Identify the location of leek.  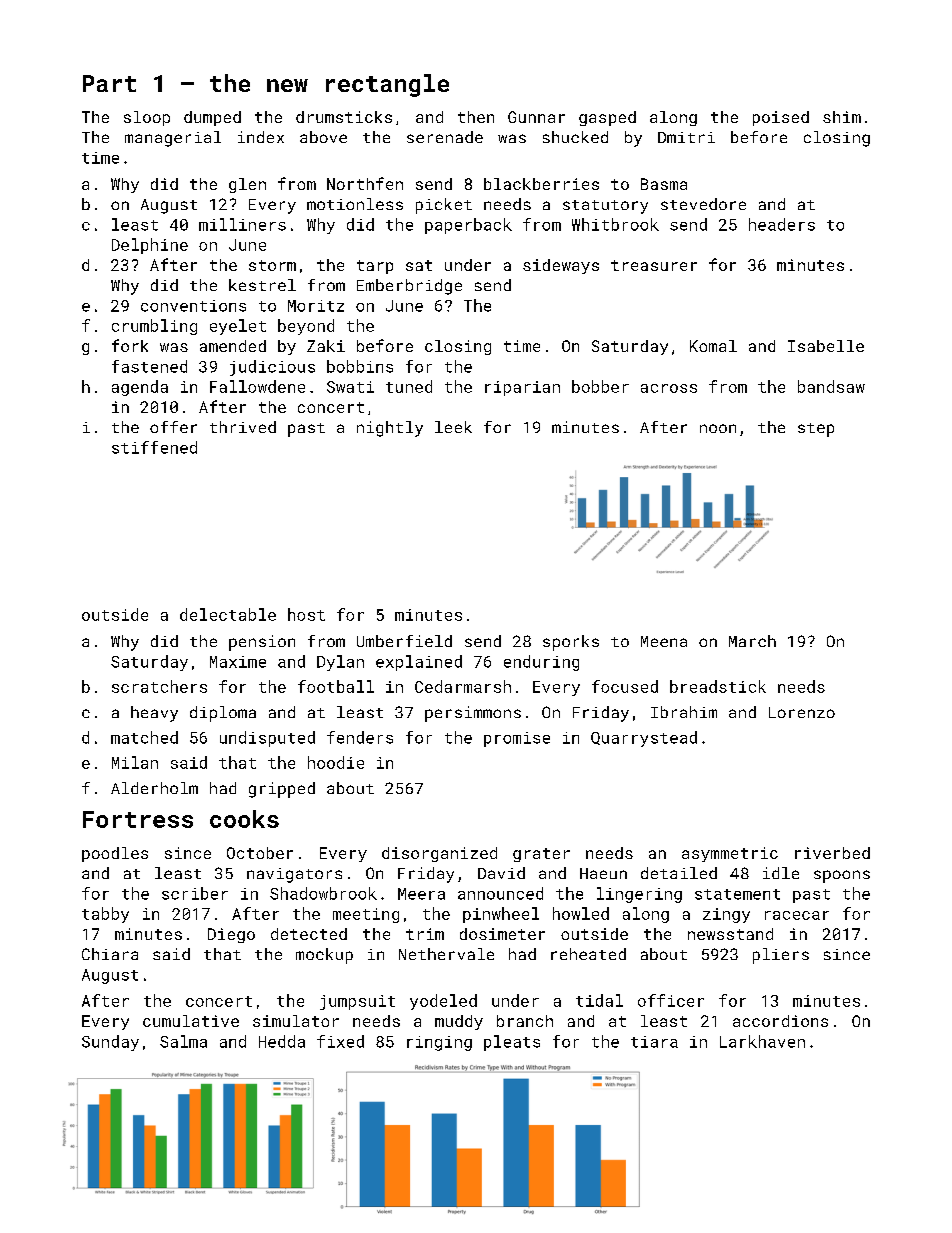
(453, 427).
